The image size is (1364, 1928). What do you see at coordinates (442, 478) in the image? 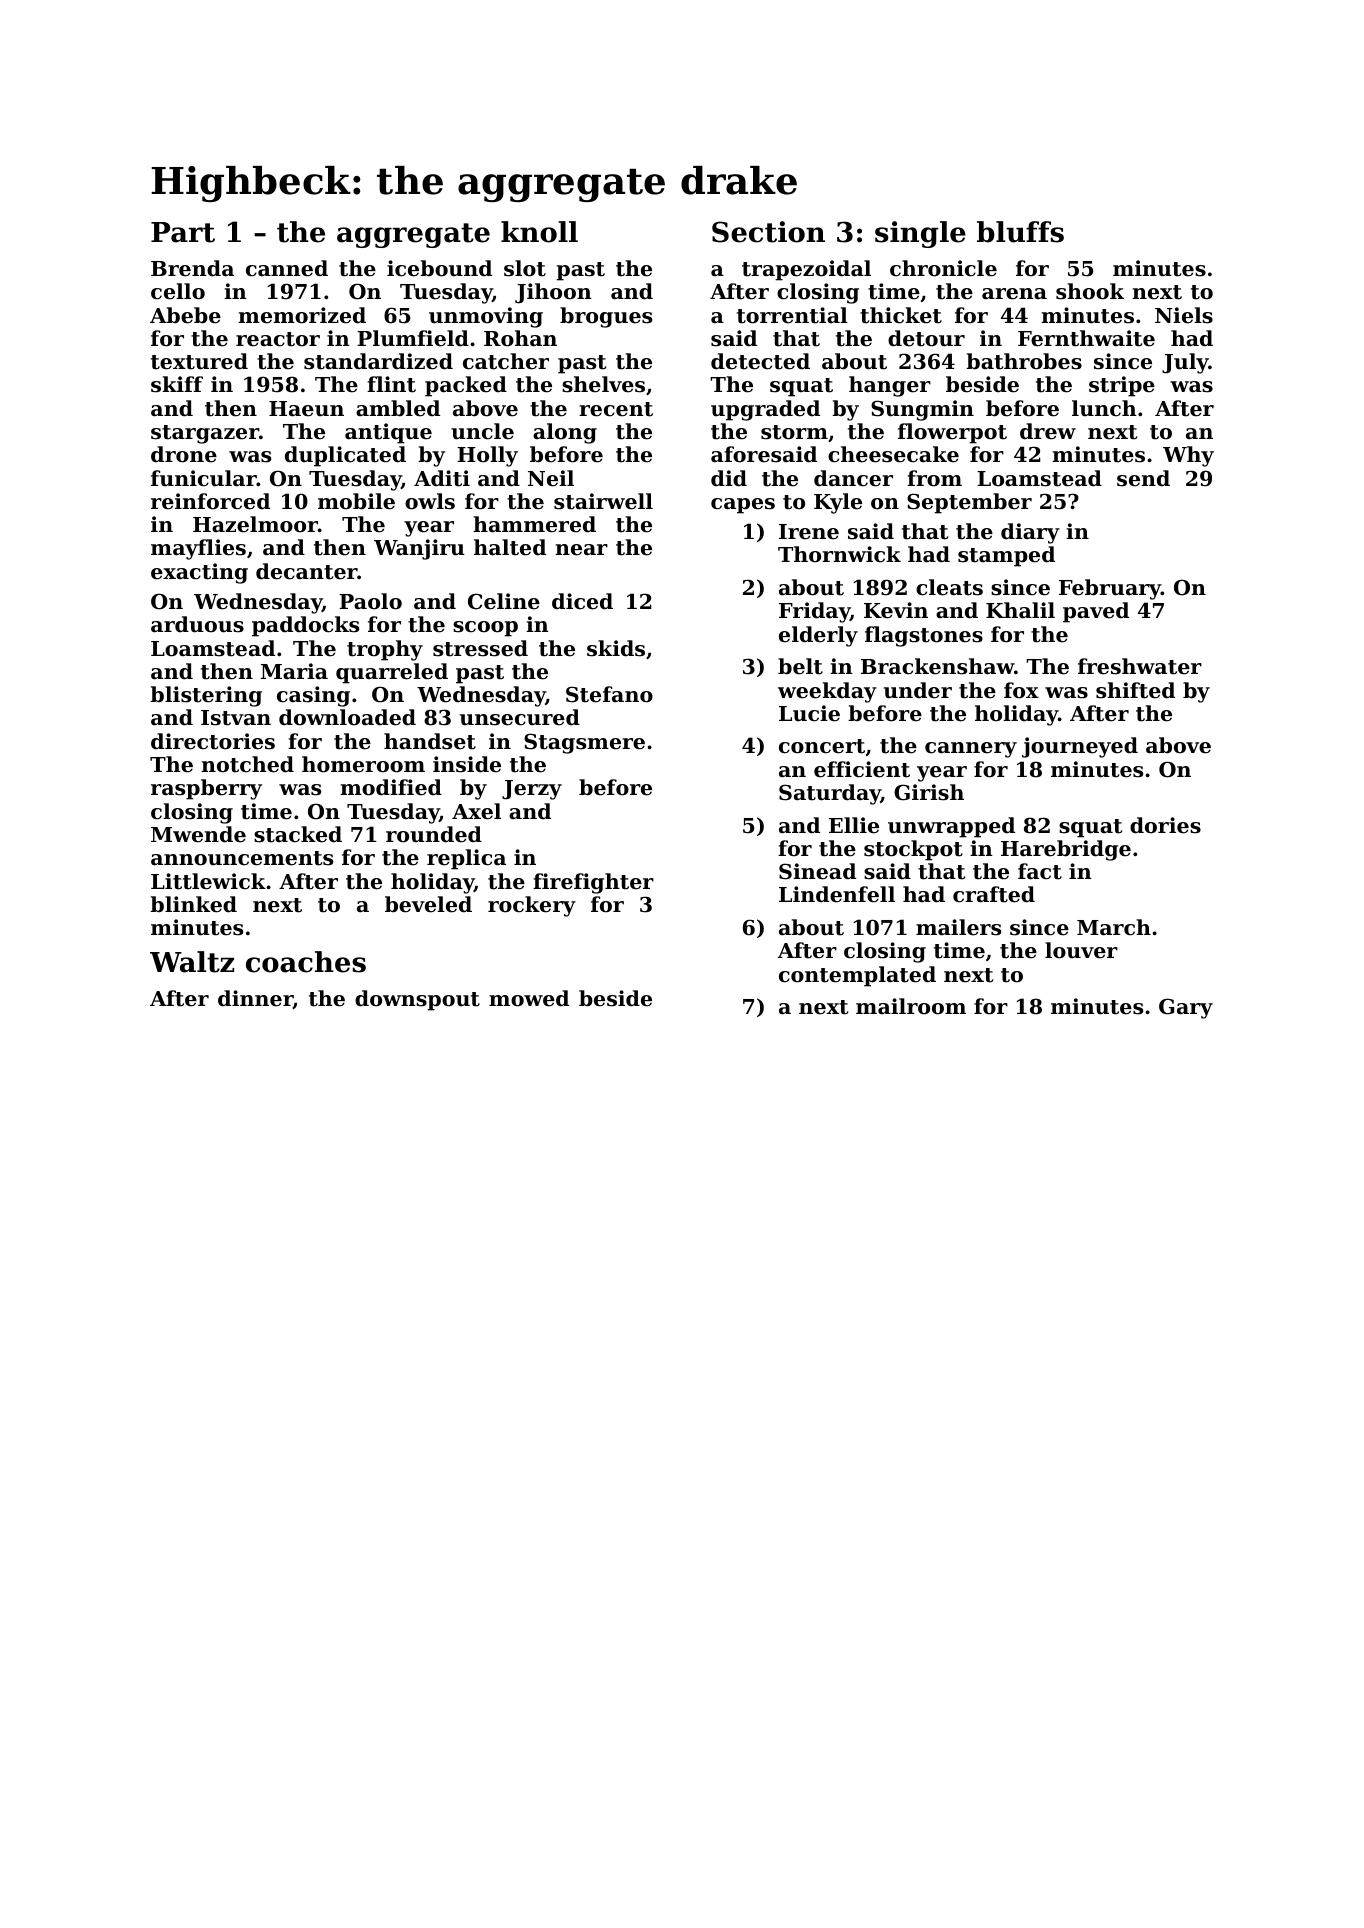
I see `Aditi` at bounding box center [442, 478].
